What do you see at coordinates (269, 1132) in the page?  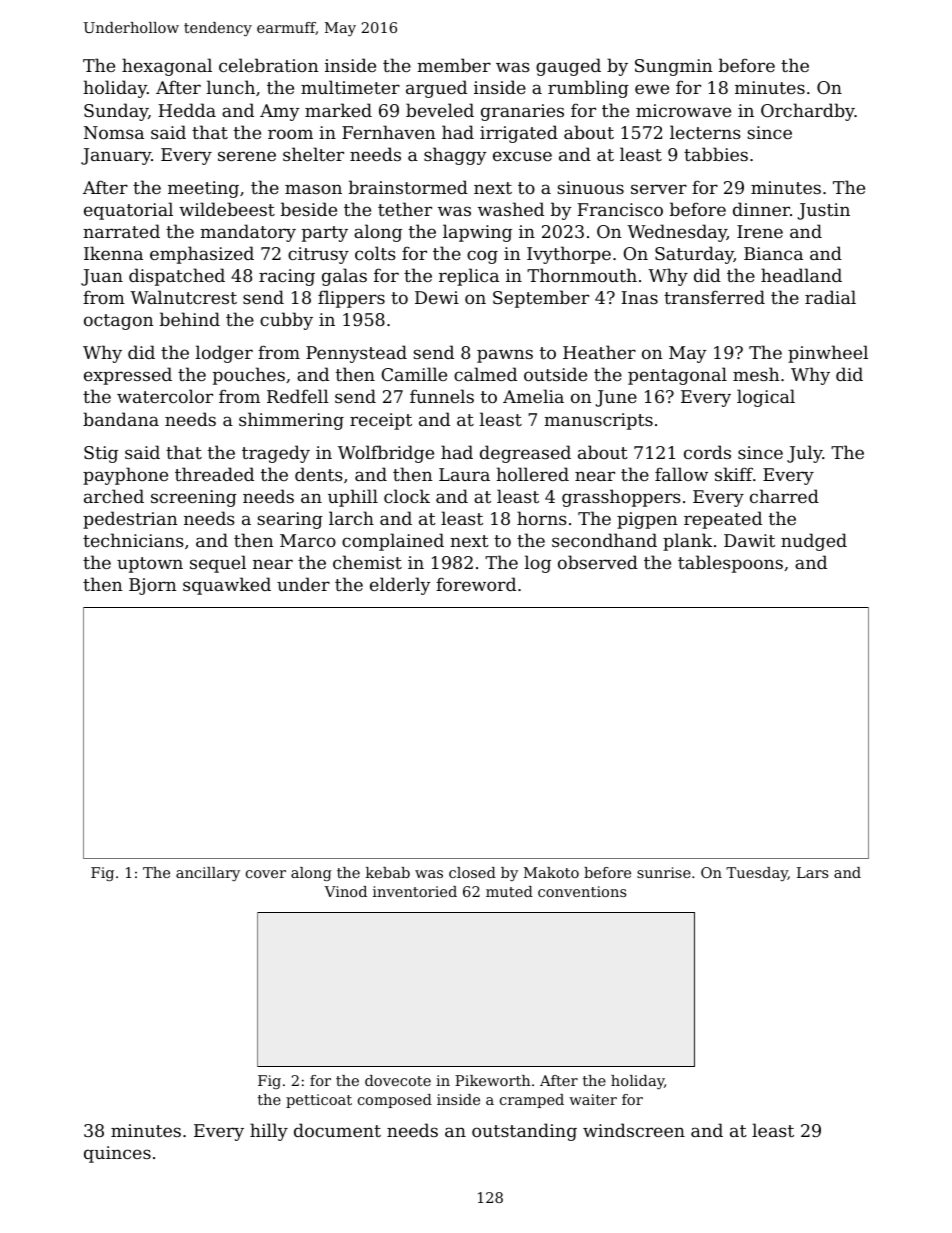 I see `hilly` at bounding box center [269, 1132].
